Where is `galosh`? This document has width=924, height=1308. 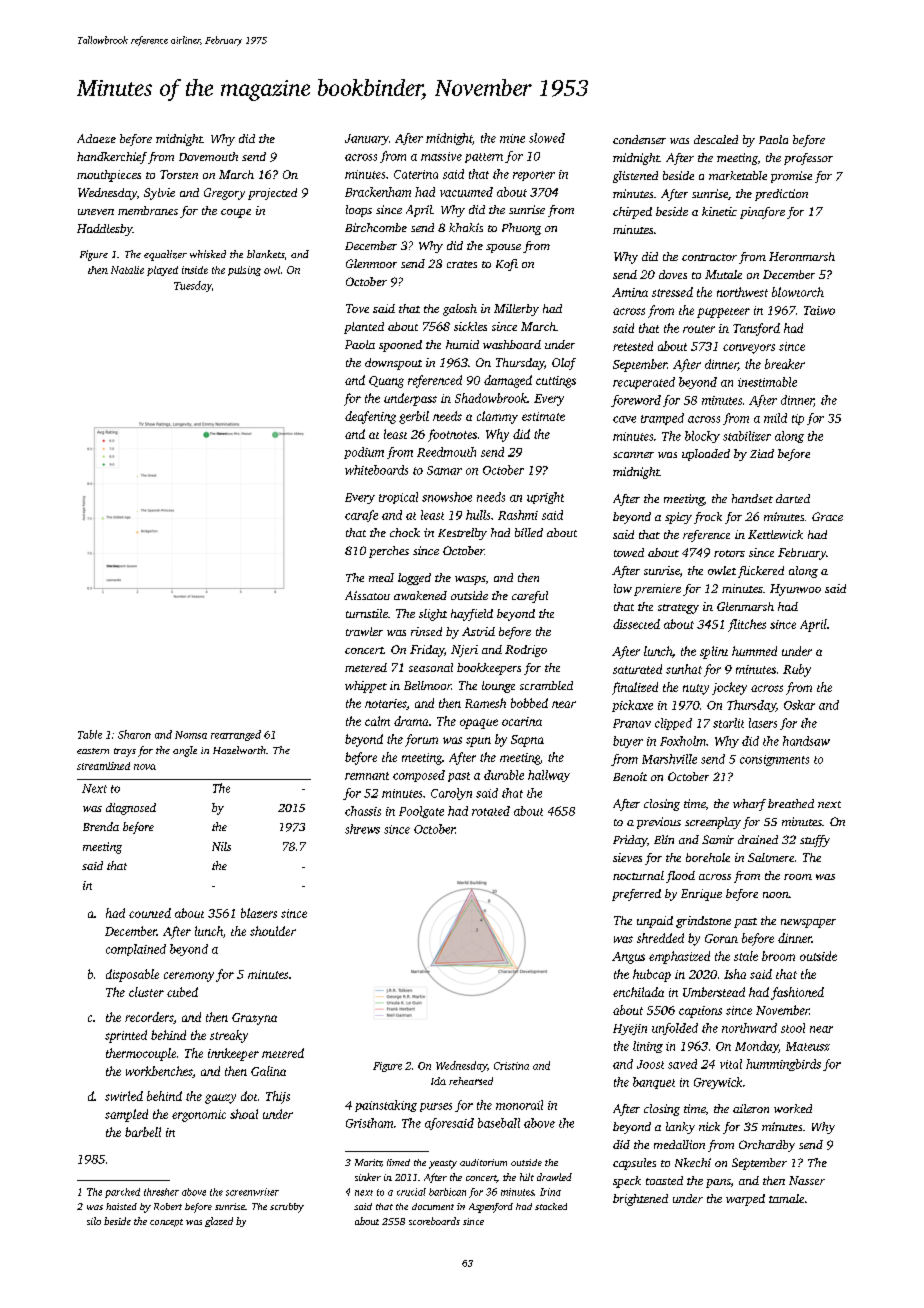
galosh is located at coordinates (460, 310).
